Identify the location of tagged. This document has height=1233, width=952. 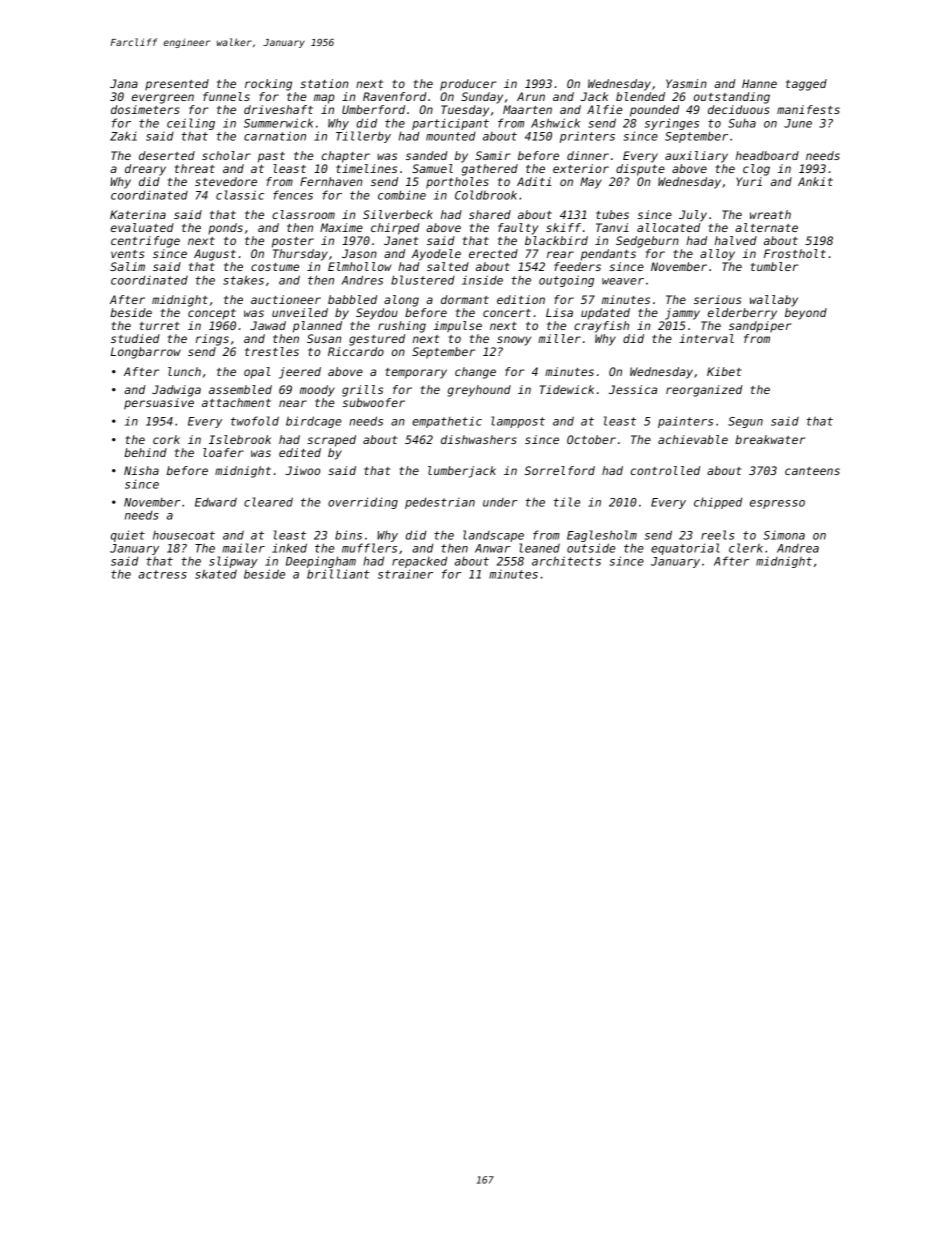
(806, 85).
